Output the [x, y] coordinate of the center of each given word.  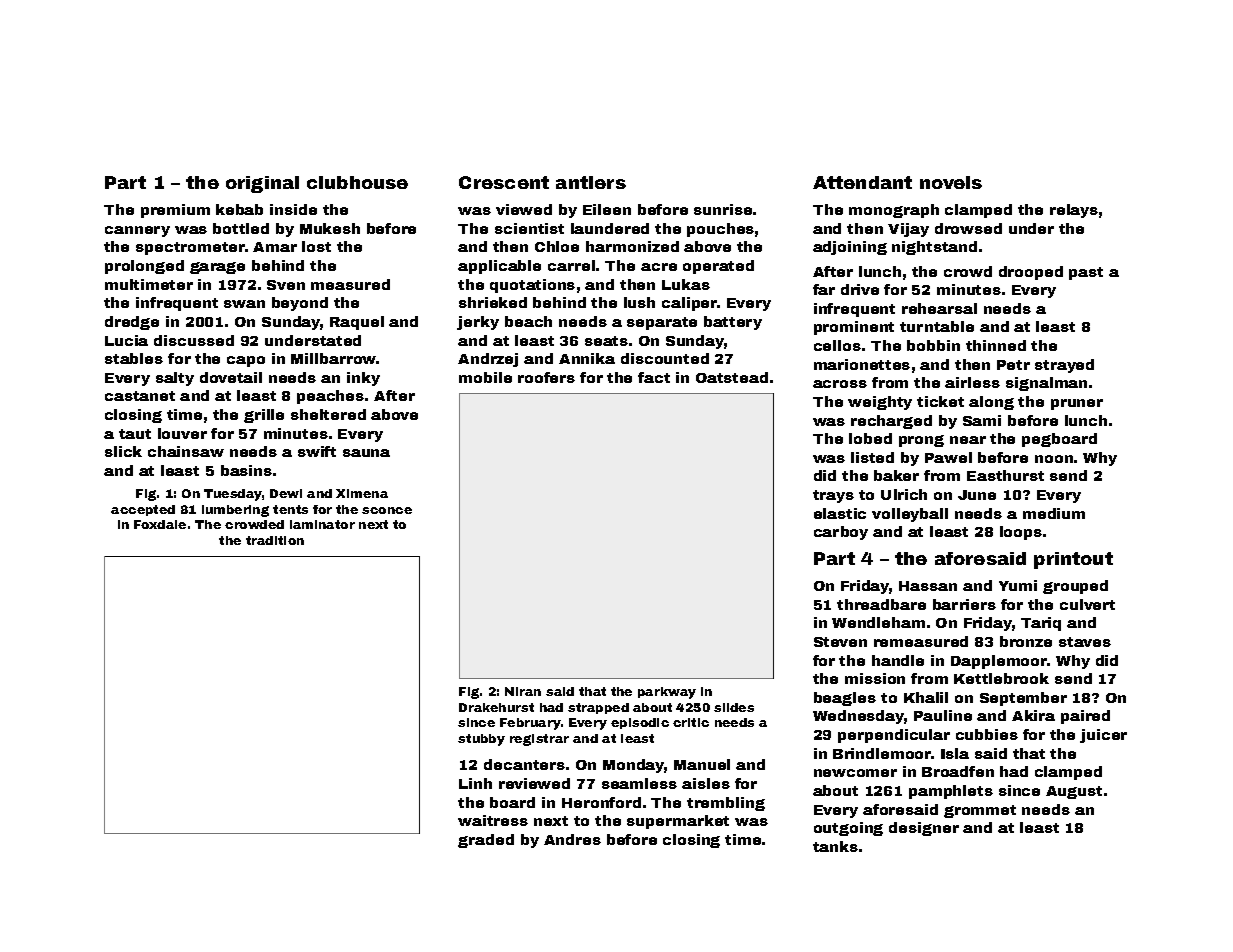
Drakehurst [496, 707]
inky [363, 379]
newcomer [855, 773]
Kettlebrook [1001, 678]
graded [486, 841]
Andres [572, 839]
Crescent [504, 182]
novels [951, 182]
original [262, 184]
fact [654, 377]
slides [734, 707]
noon [1054, 459]
